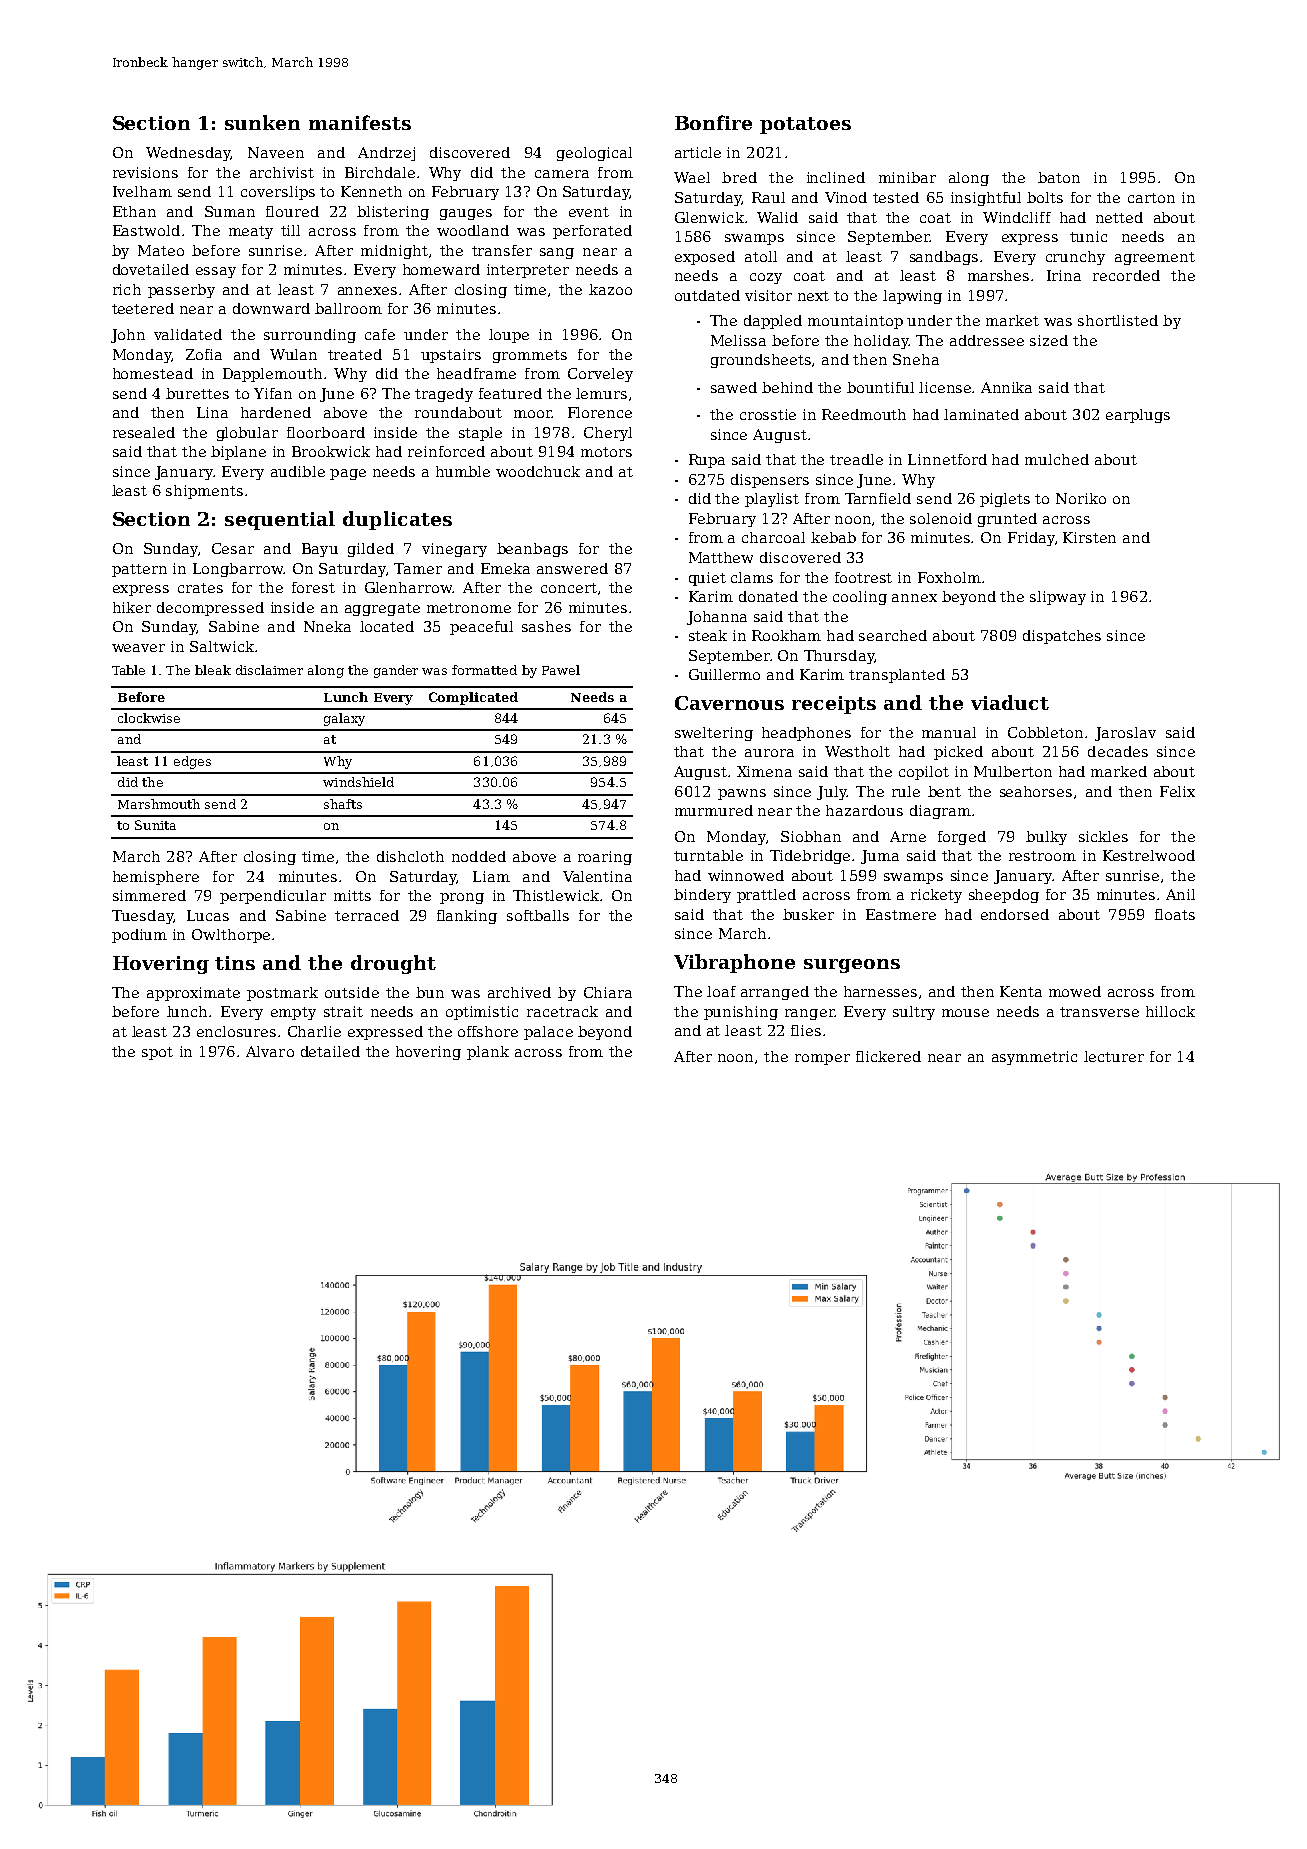 This screenshot has width=1307, height=1849. Describe the element at coordinates (326, 432) in the screenshot. I see `floorboard` at that location.
